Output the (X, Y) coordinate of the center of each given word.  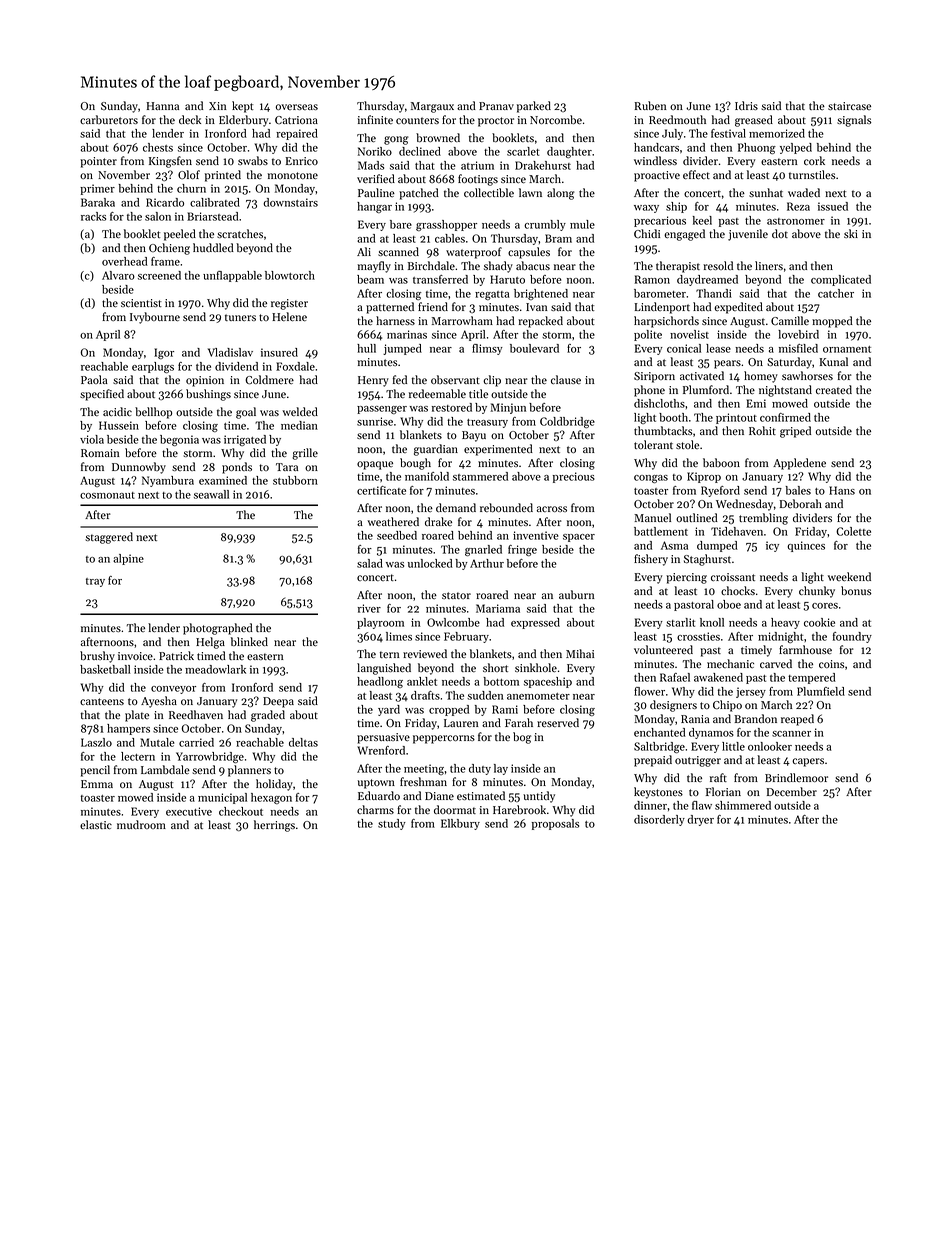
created (834, 389)
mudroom (141, 824)
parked (534, 107)
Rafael (675, 677)
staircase (849, 106)
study (392, 824)
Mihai (580, 653)
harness (395, 321)
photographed (218, 629)
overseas (297, 107)
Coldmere (269, 380)
